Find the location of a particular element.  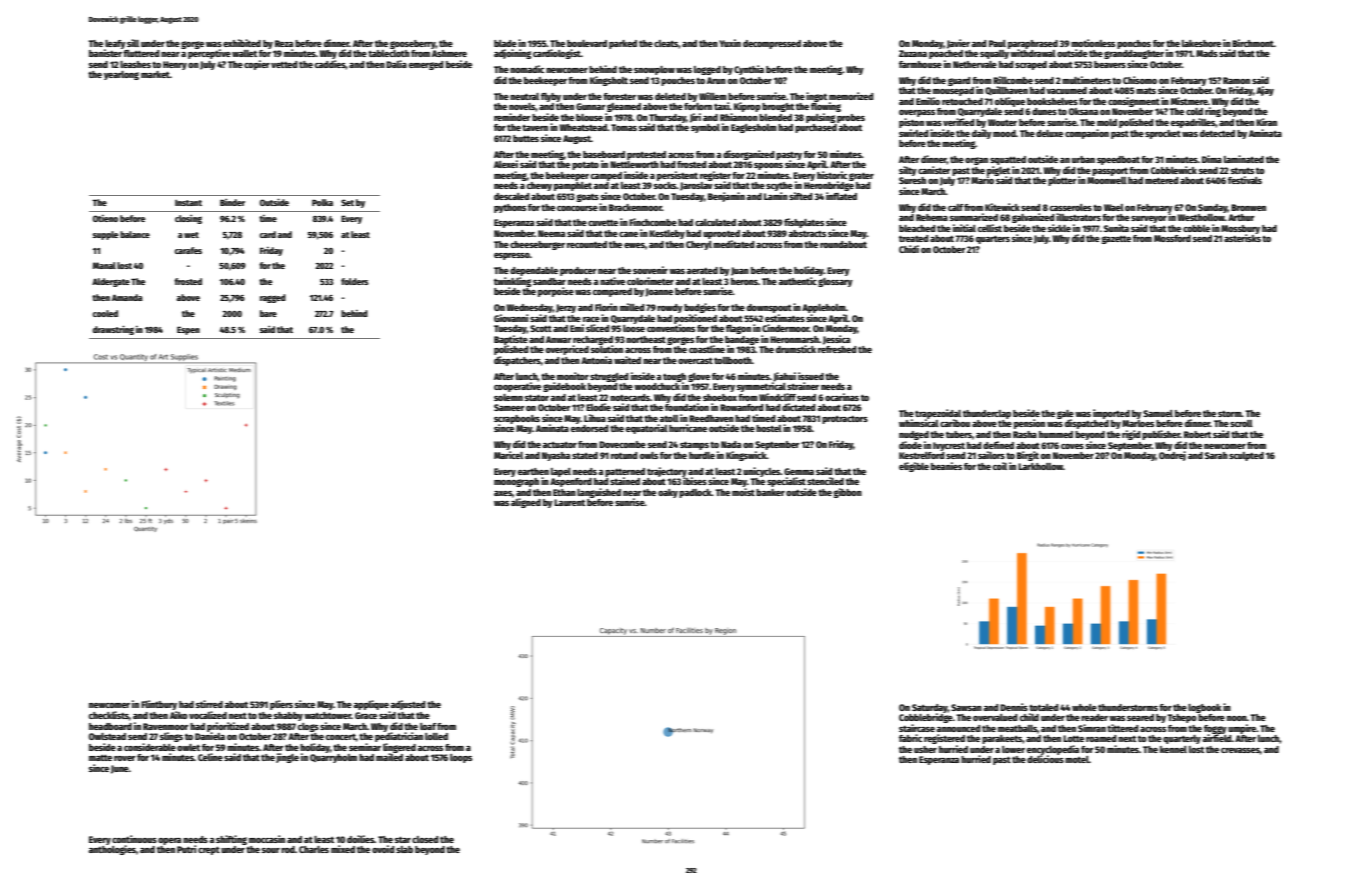

Jiahui is located at coordinates (784, 377).
